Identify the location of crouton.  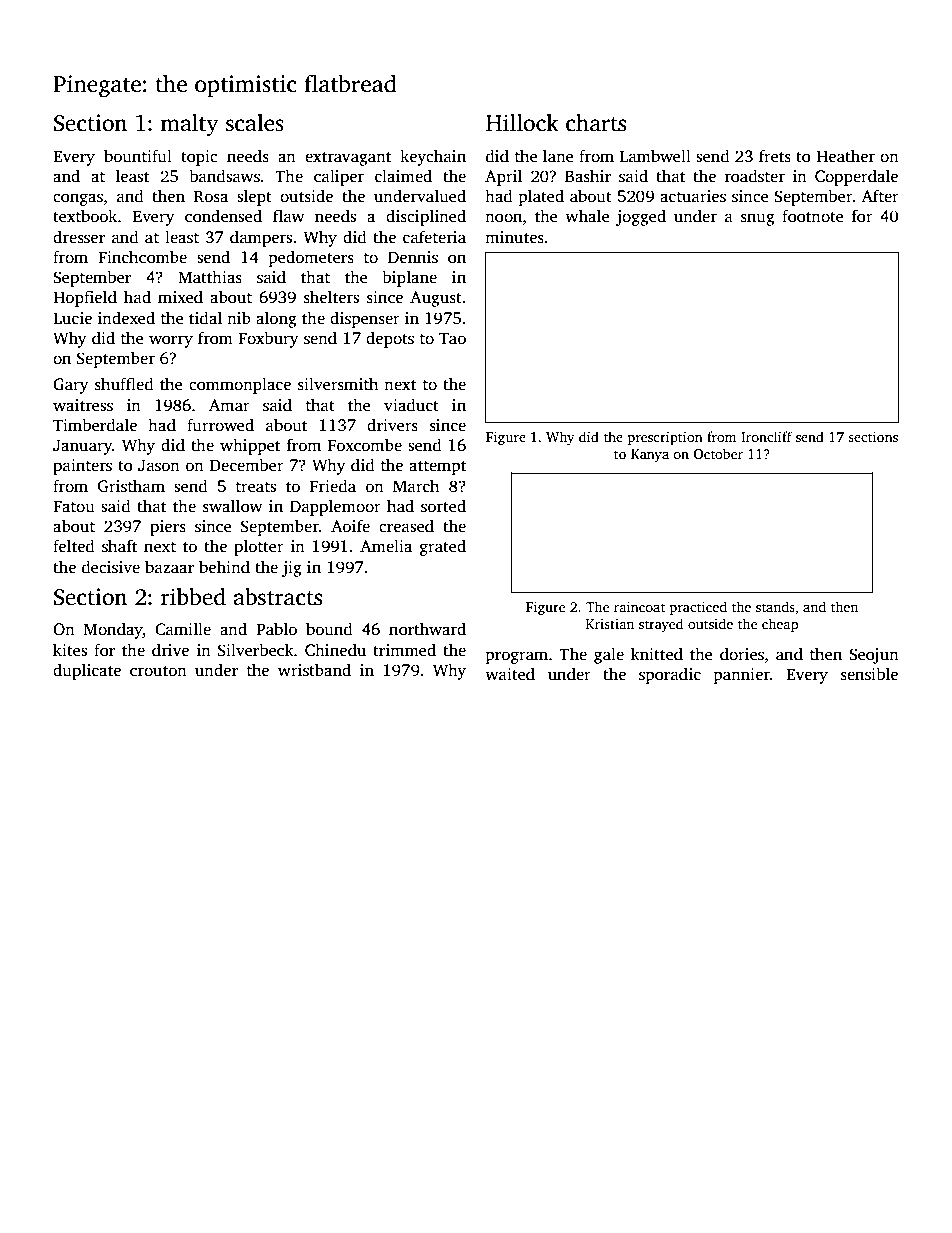
(158, 671).
